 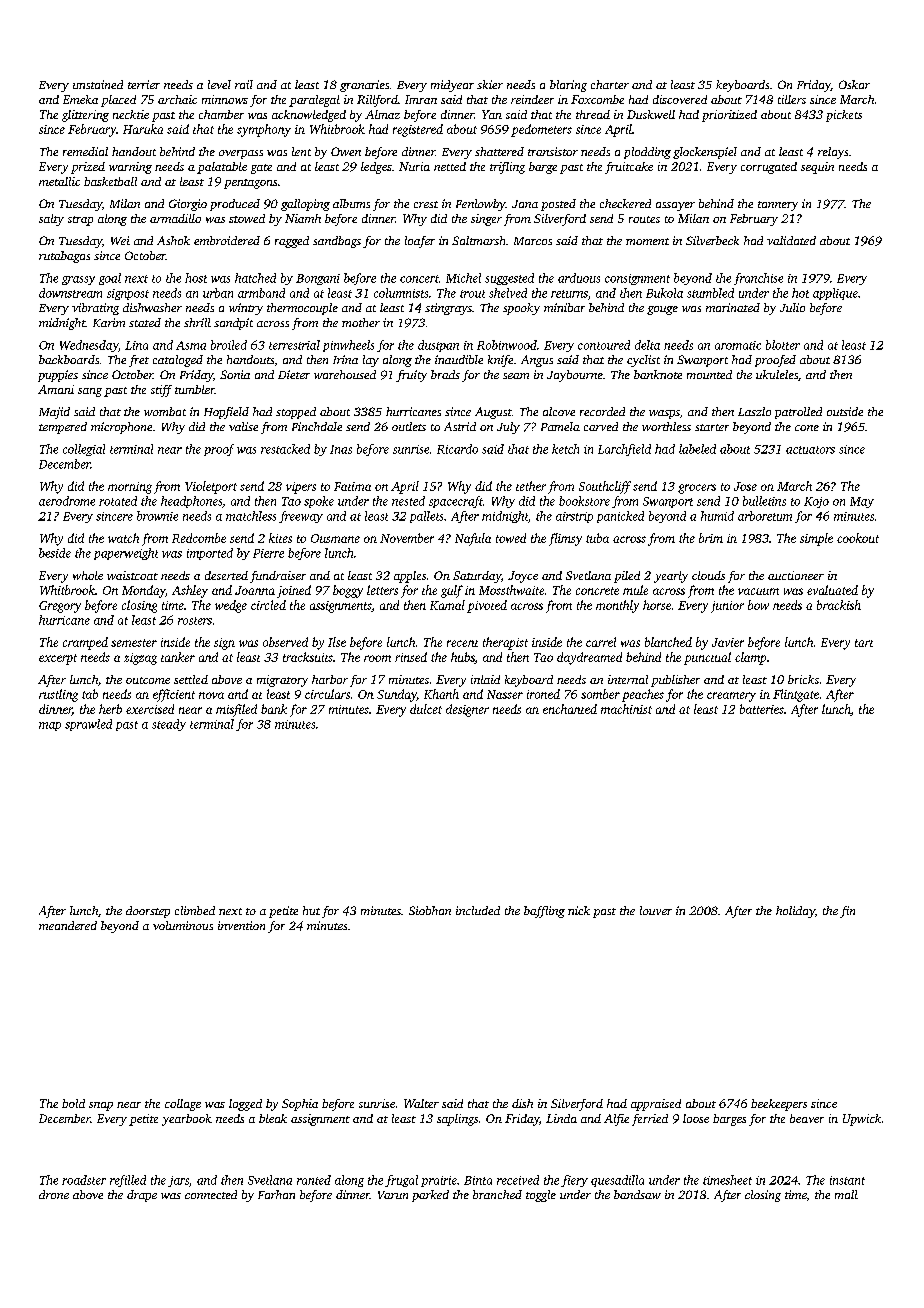 I want to click on drone, so click(x=54, y=1194).
